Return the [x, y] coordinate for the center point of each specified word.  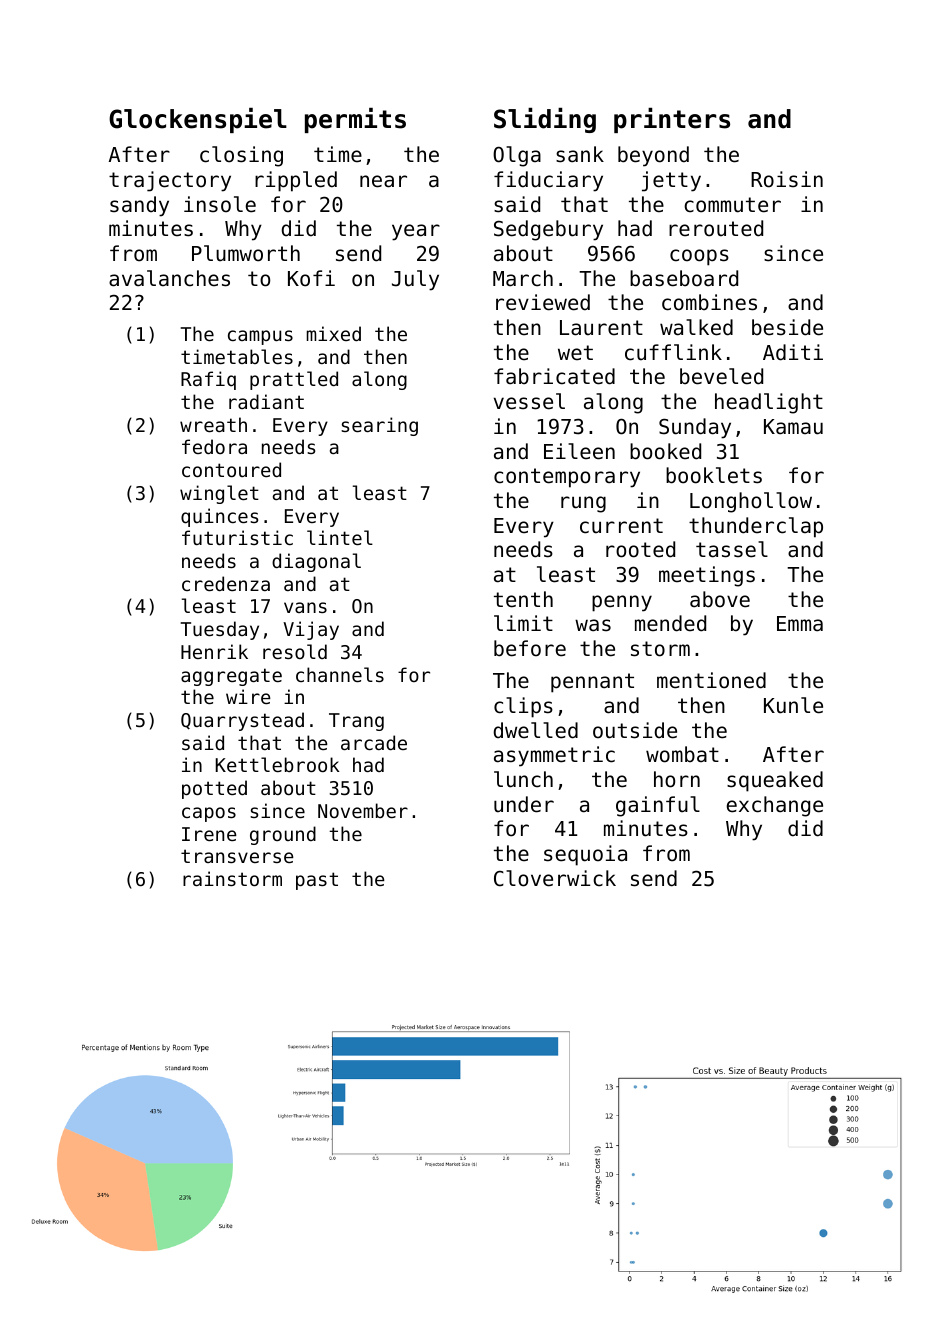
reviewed [543, 302]
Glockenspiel [198, 120]
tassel [732, 549]
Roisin [787, 179]
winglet [219, 494]
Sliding [545, 120]
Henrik [214, 651]
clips [523, 707]
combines [709, 302]
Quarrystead [242, 721]
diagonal [316, 562]
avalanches [169, 278]
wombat [682, 754]
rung [583, 504]
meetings [707, 576]
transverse [237, 856]
